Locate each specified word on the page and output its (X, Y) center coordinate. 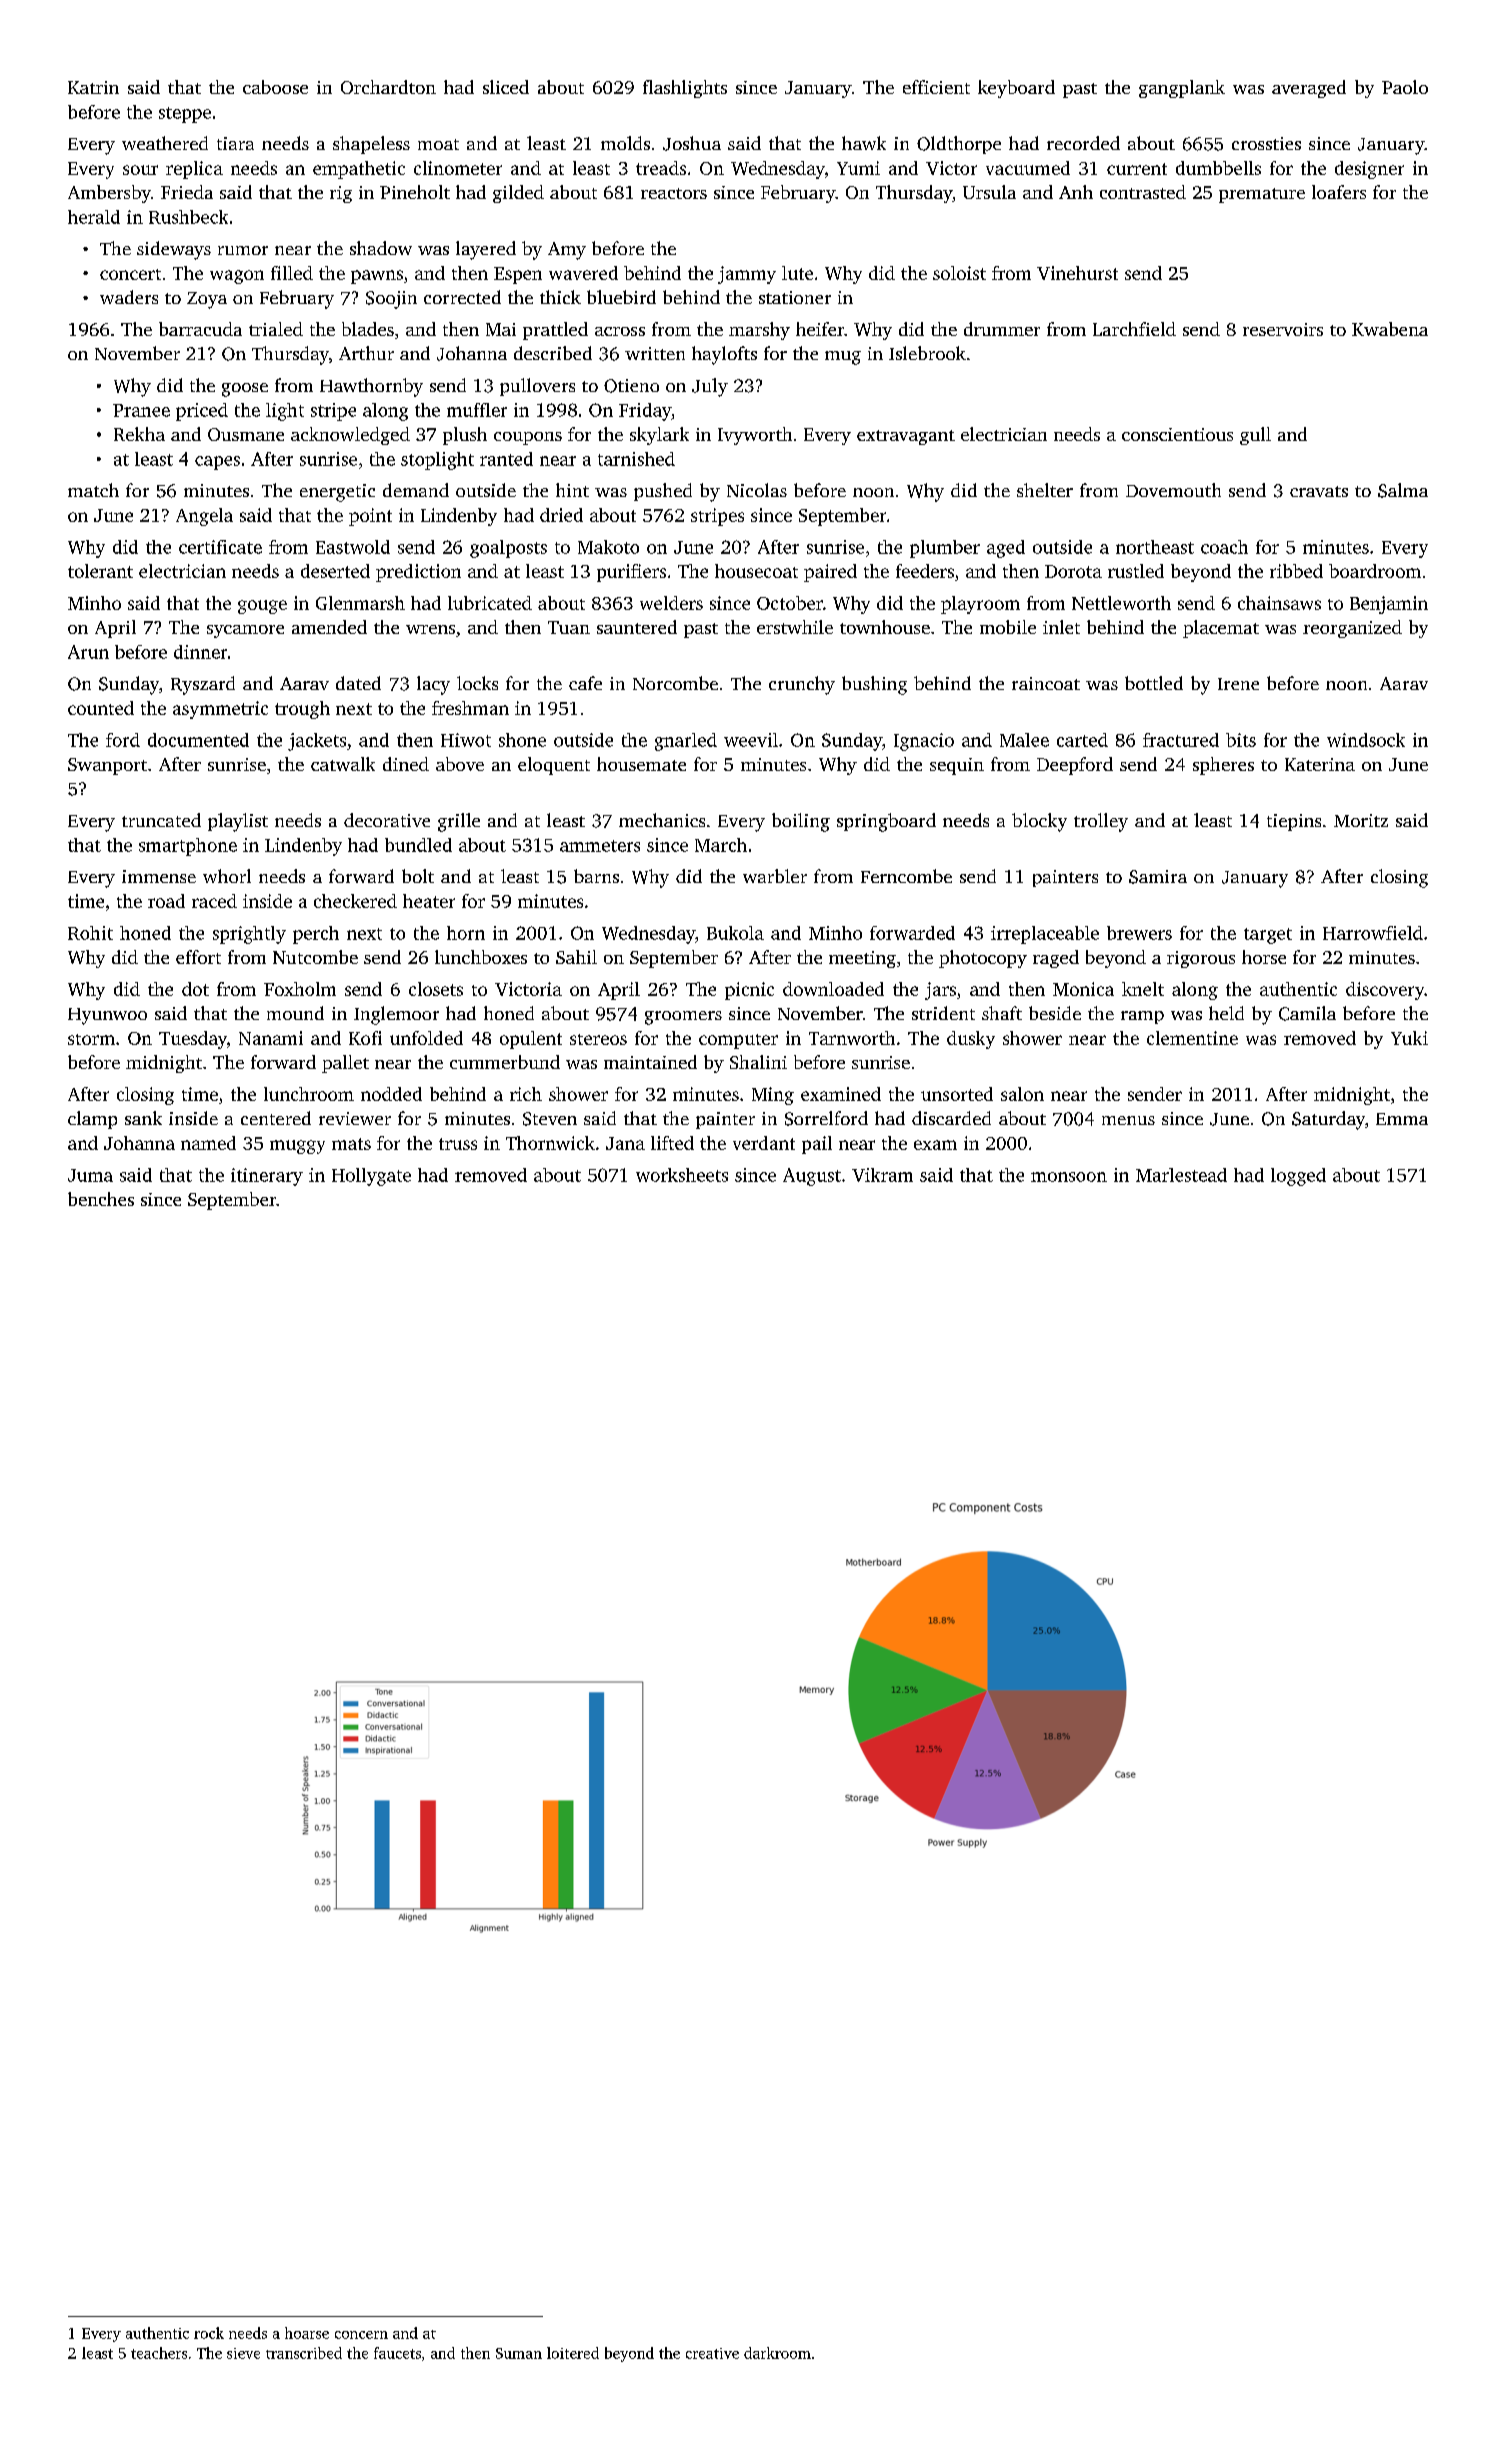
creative (712, 2353)
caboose (275, 87)
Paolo (1405, 87)
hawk (864, 143)
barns (596, 876)
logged (1298, 1177)
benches (101, 1199)
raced (214, 901)
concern (361, 2335)
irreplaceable (1045, 935)
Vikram (882, 1175)
